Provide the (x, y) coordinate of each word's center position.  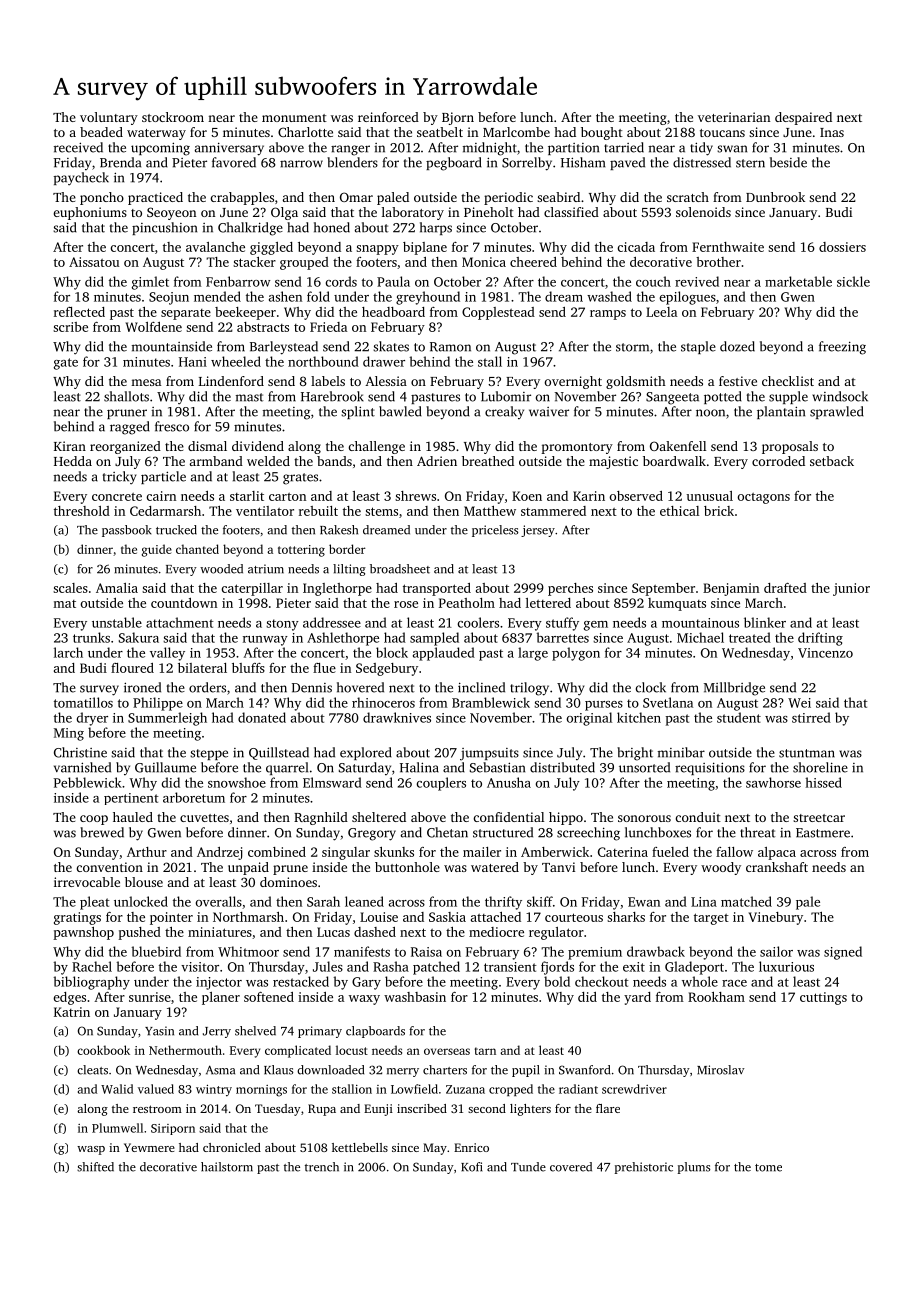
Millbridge (734, 689)
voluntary (109, 118)
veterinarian (734, 117)
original (589, 719)
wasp (91, 1150)
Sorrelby (527, 164)
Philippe (158, 704)
